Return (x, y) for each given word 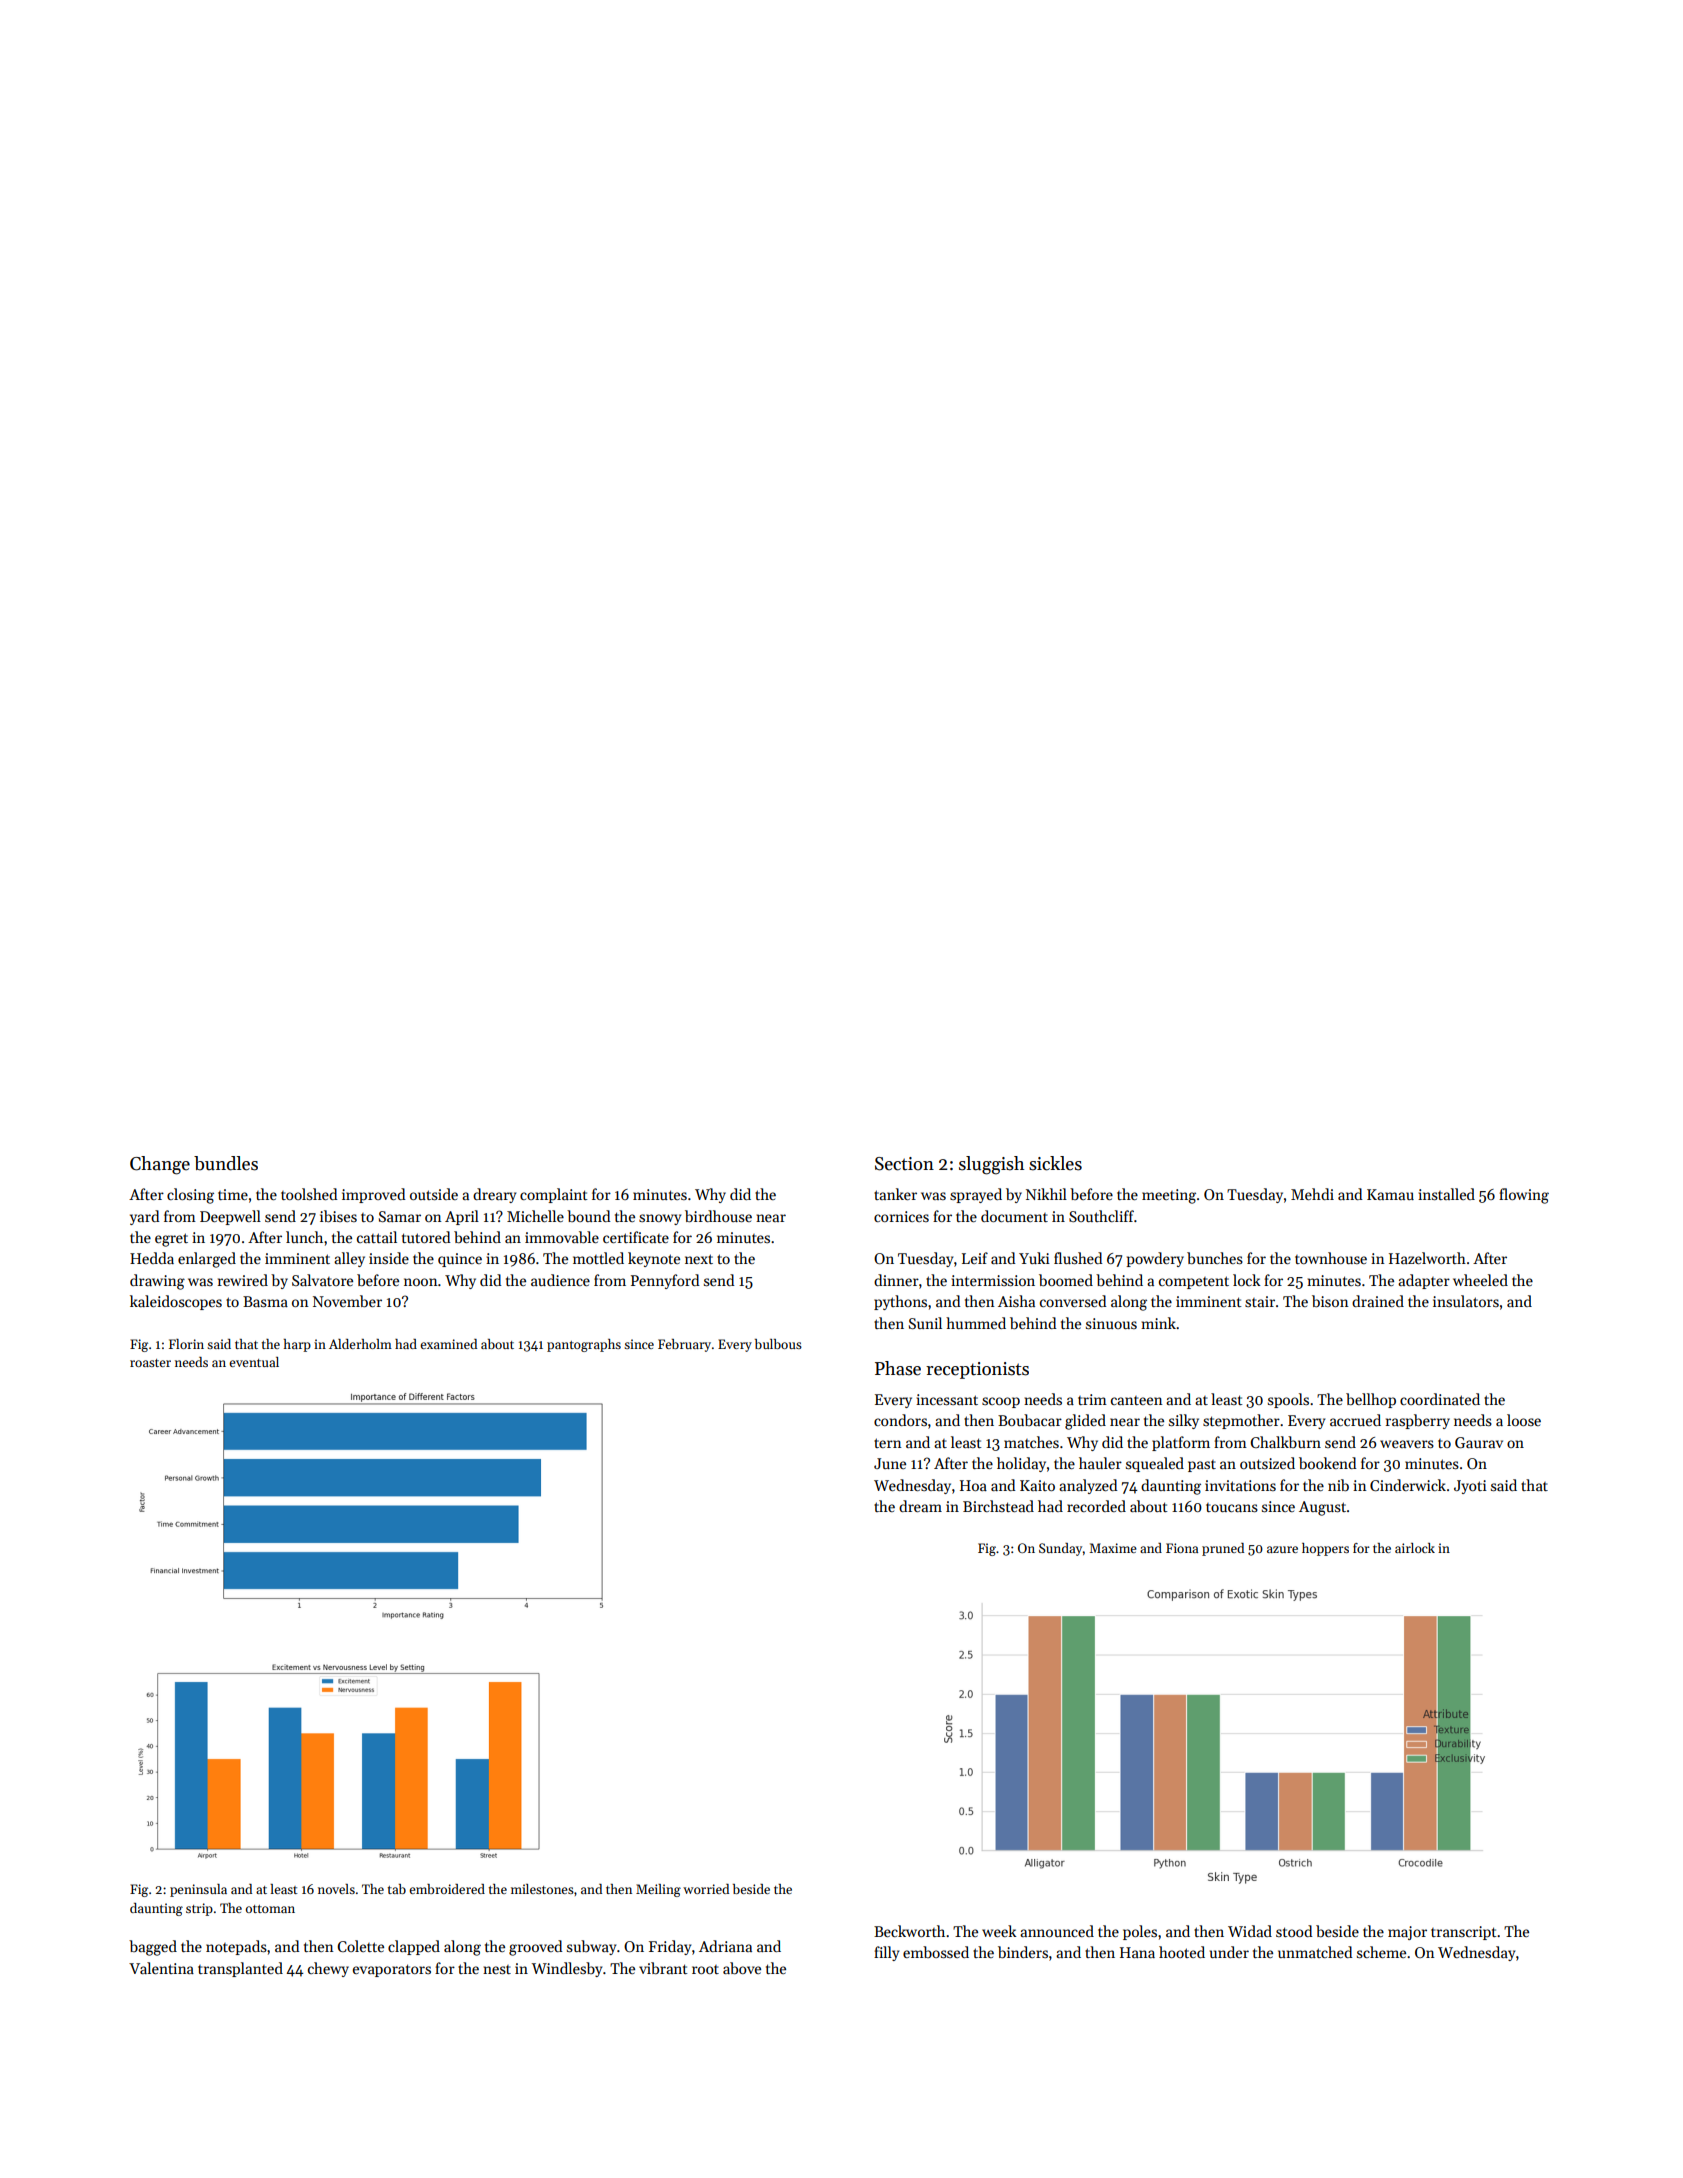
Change (160, 1165)
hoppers (1325, 1549)
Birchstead (998, 1506)
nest (497, 1969)
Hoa (973, 1485)
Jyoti (1470, 1487)
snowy (660, 1219)
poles (1140, 1932)
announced (1057, 1931)
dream (920, 1506)
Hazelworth (1427, 1258)
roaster (150, 1363)
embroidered (447, 1889)
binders (1023, 1952)
